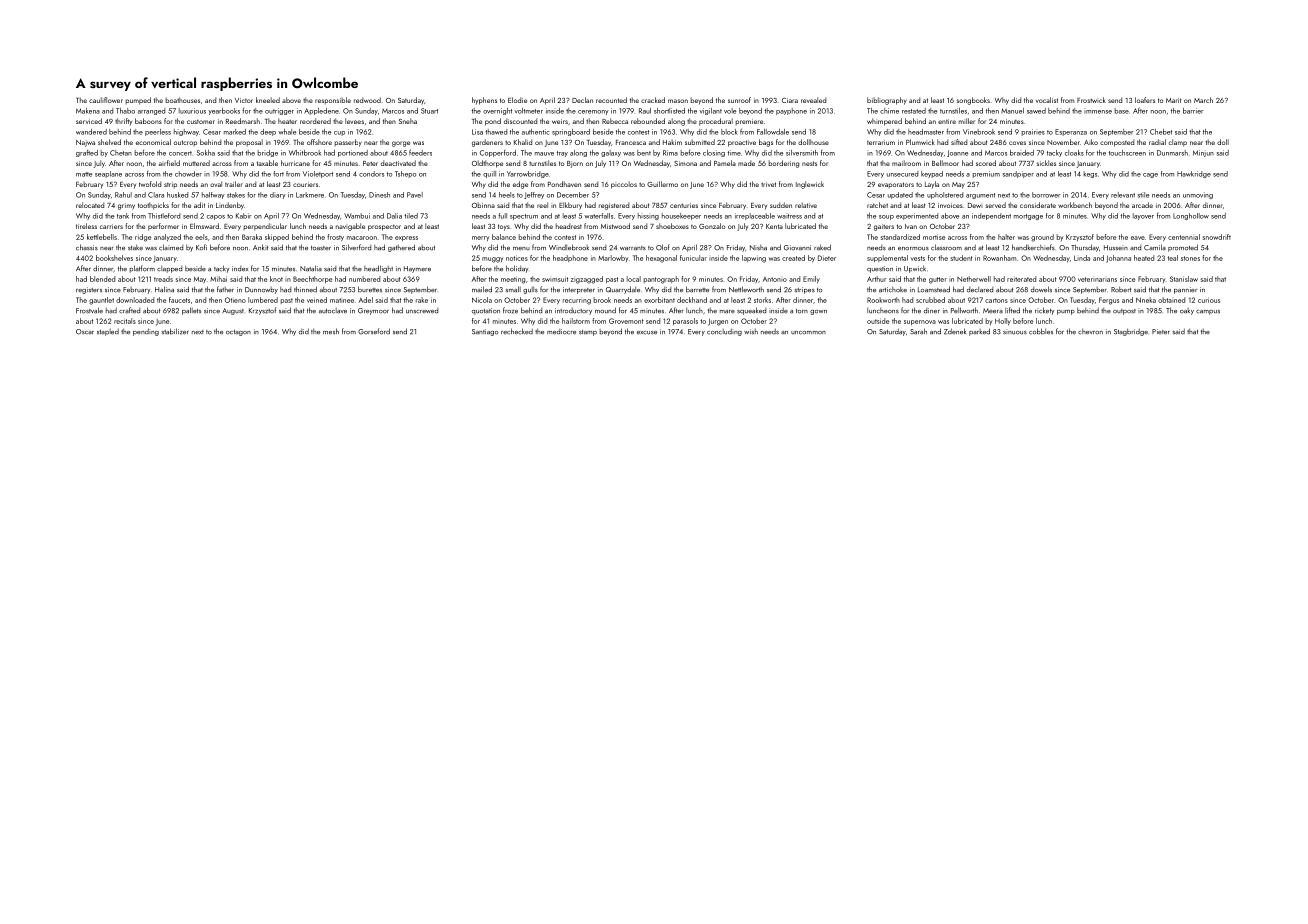 This screenshot has width=1308, height=924. Describe the element at coordinates (350, 227) in the screenshot. I see `navigable` at that location.
